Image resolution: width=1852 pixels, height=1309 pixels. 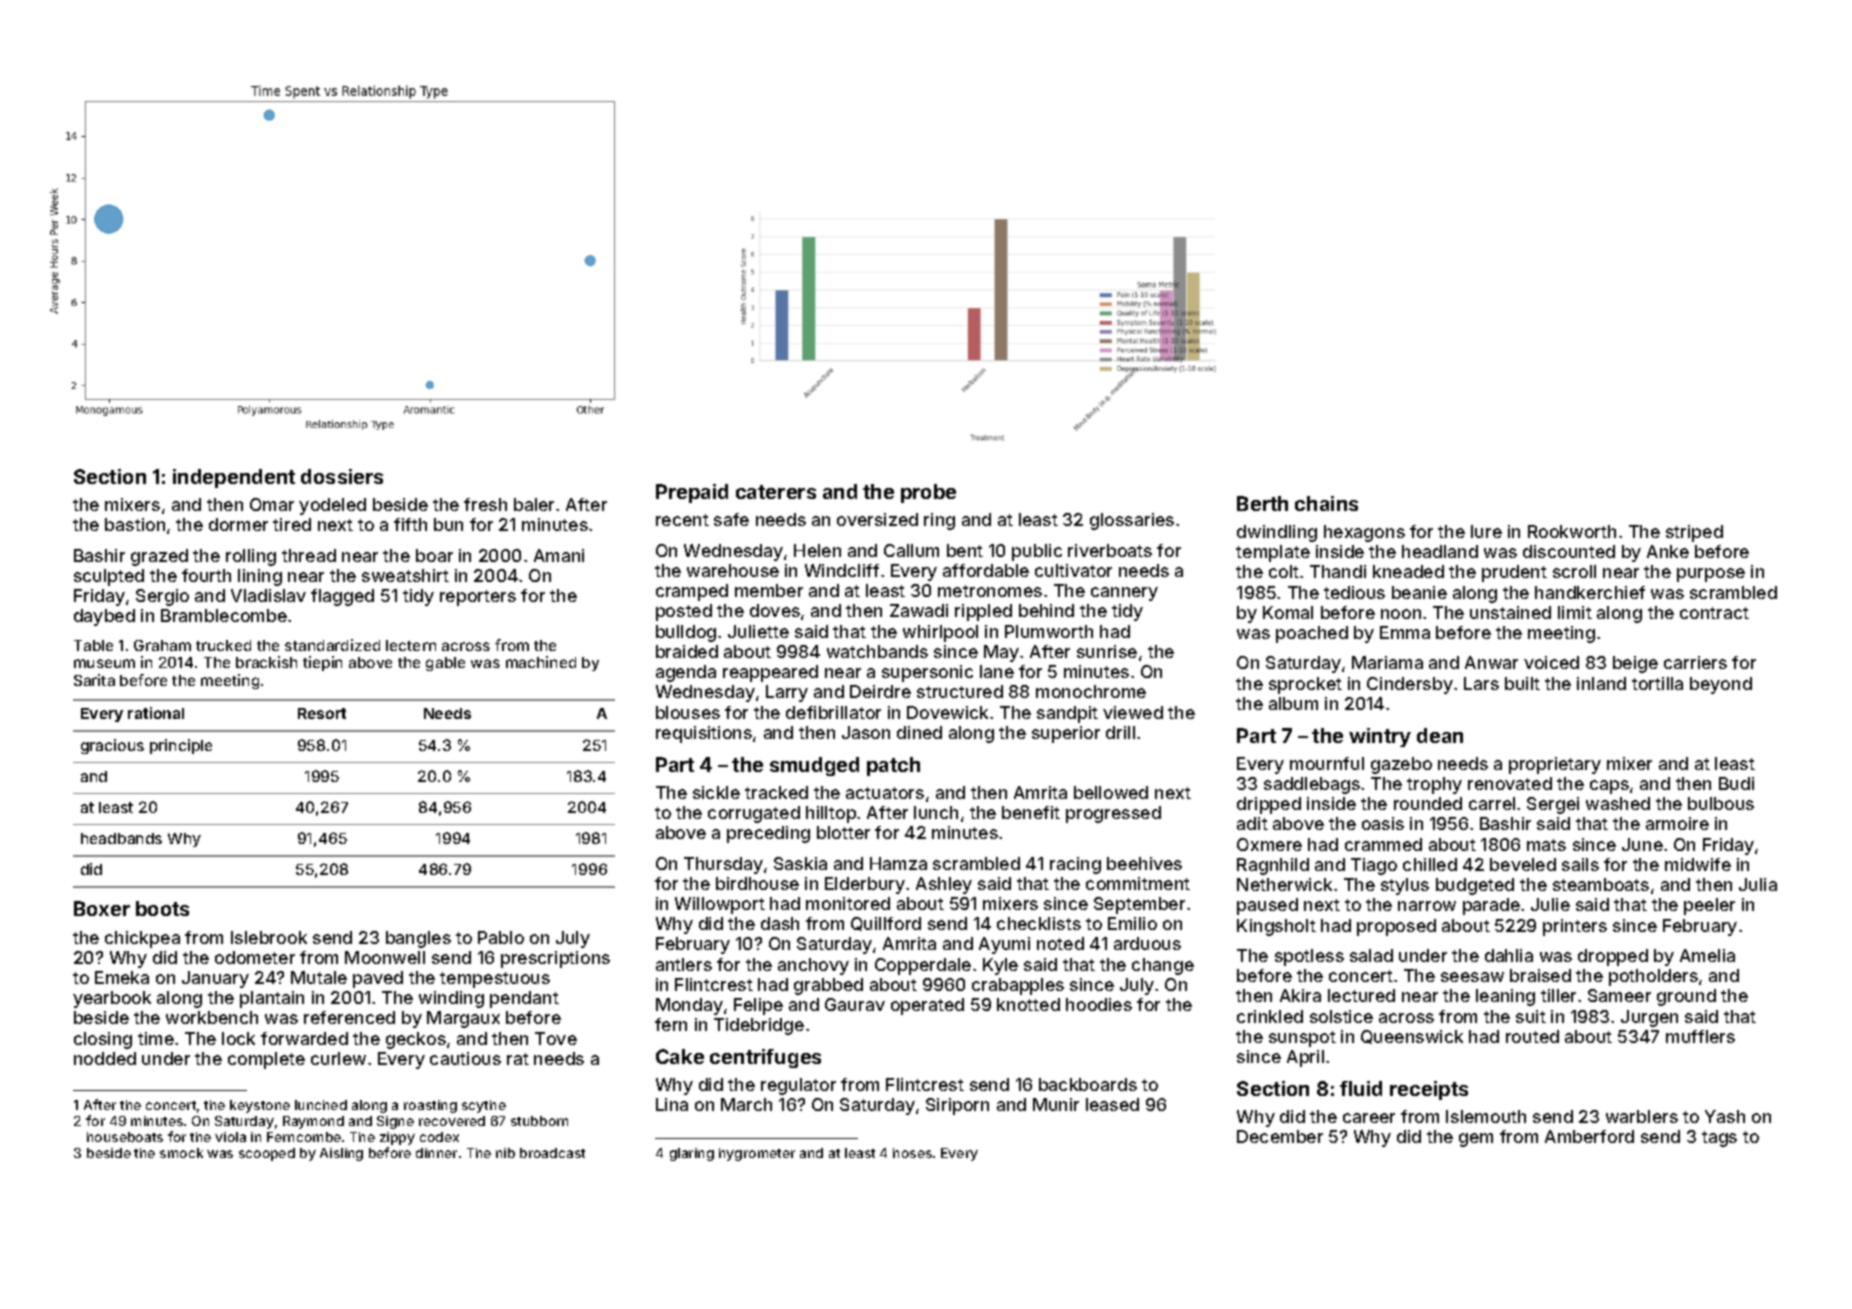 I want to click on striped, so click(x=1694, y=533).
